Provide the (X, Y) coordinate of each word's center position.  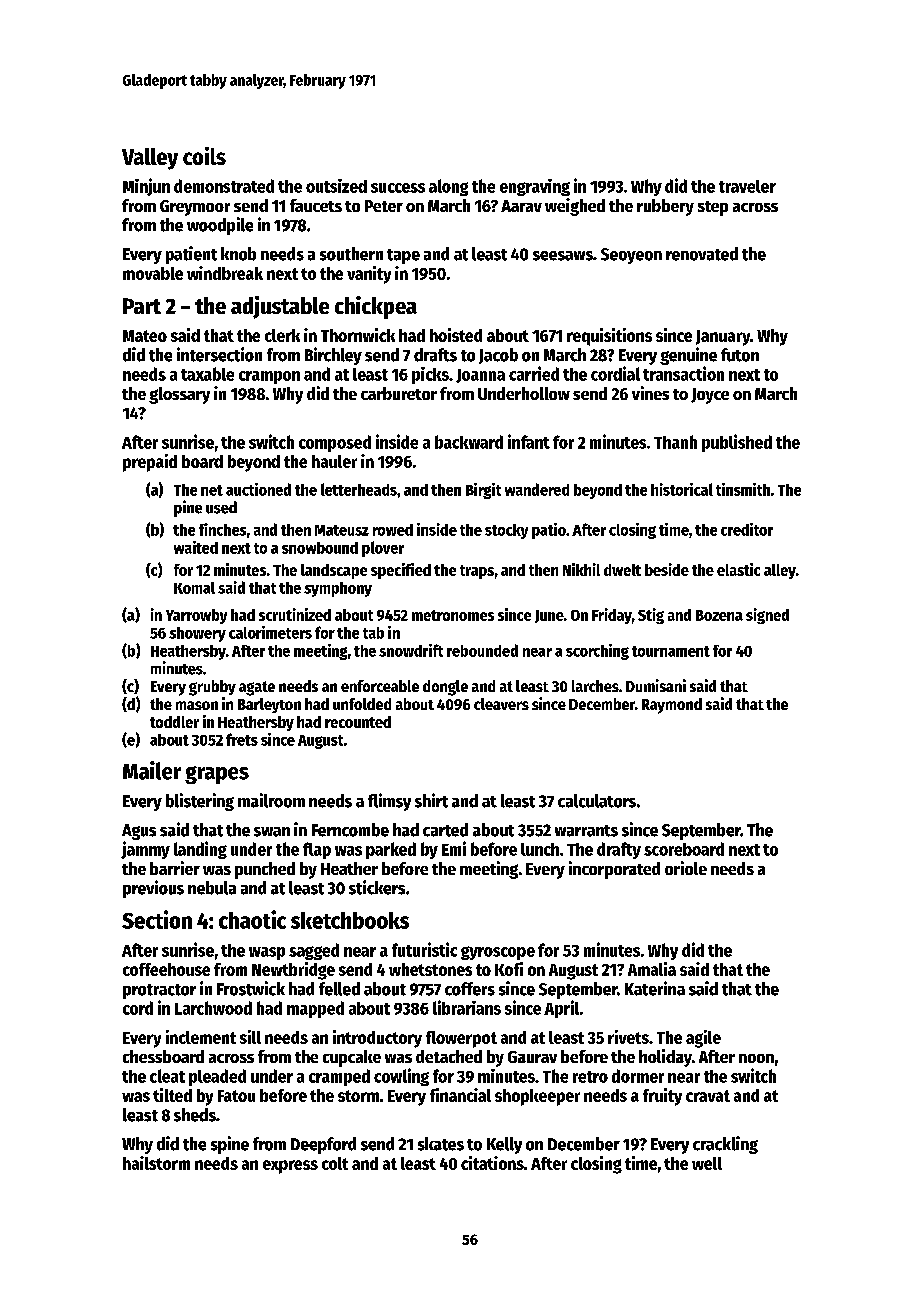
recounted (358, 722)
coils (204, 156)
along (448, 187)
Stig (651, 616)
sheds (195, 1115)
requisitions (609, 337)
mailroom (271, 800)
